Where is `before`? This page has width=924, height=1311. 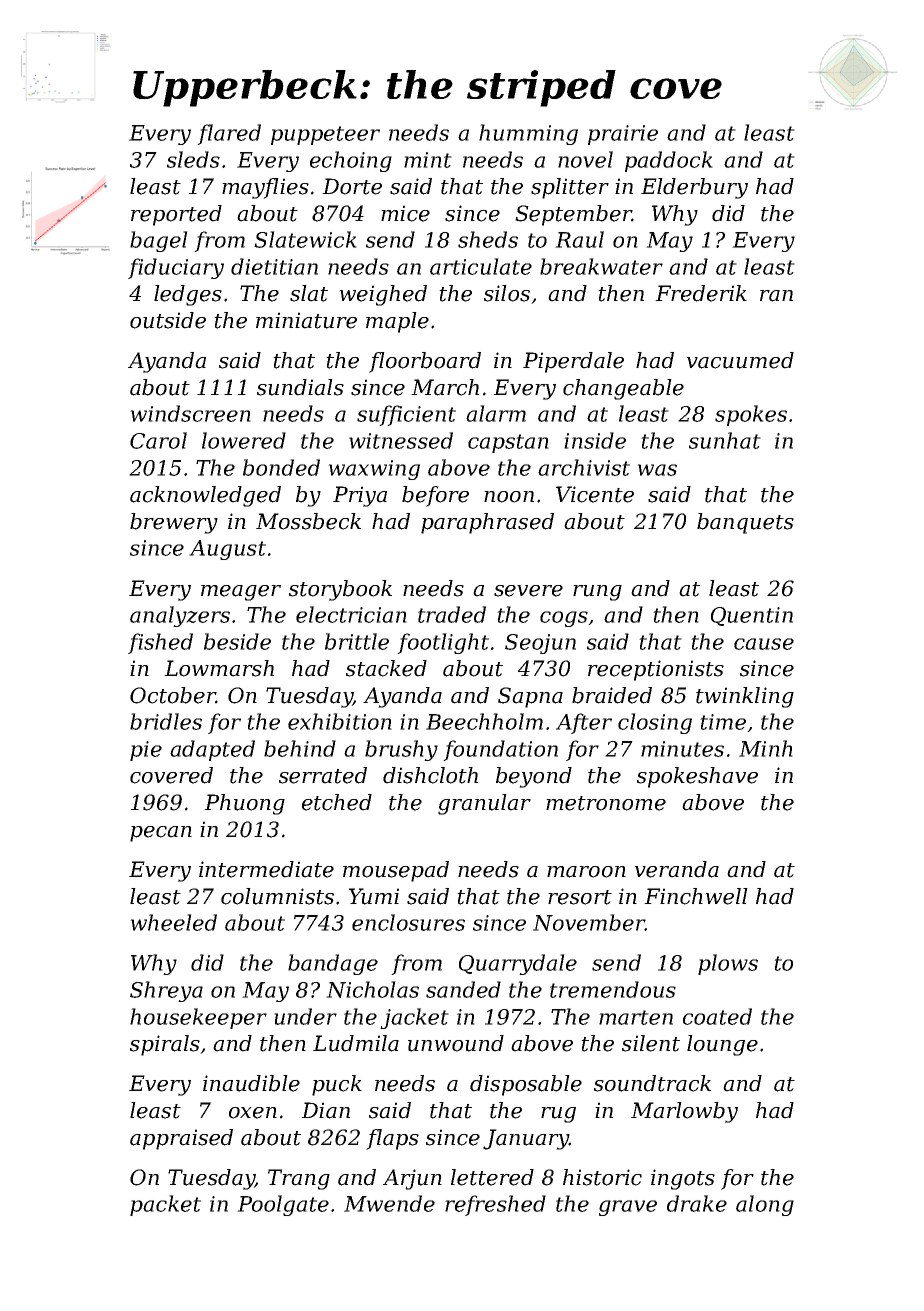
before is located at coordinates (435, 496).
